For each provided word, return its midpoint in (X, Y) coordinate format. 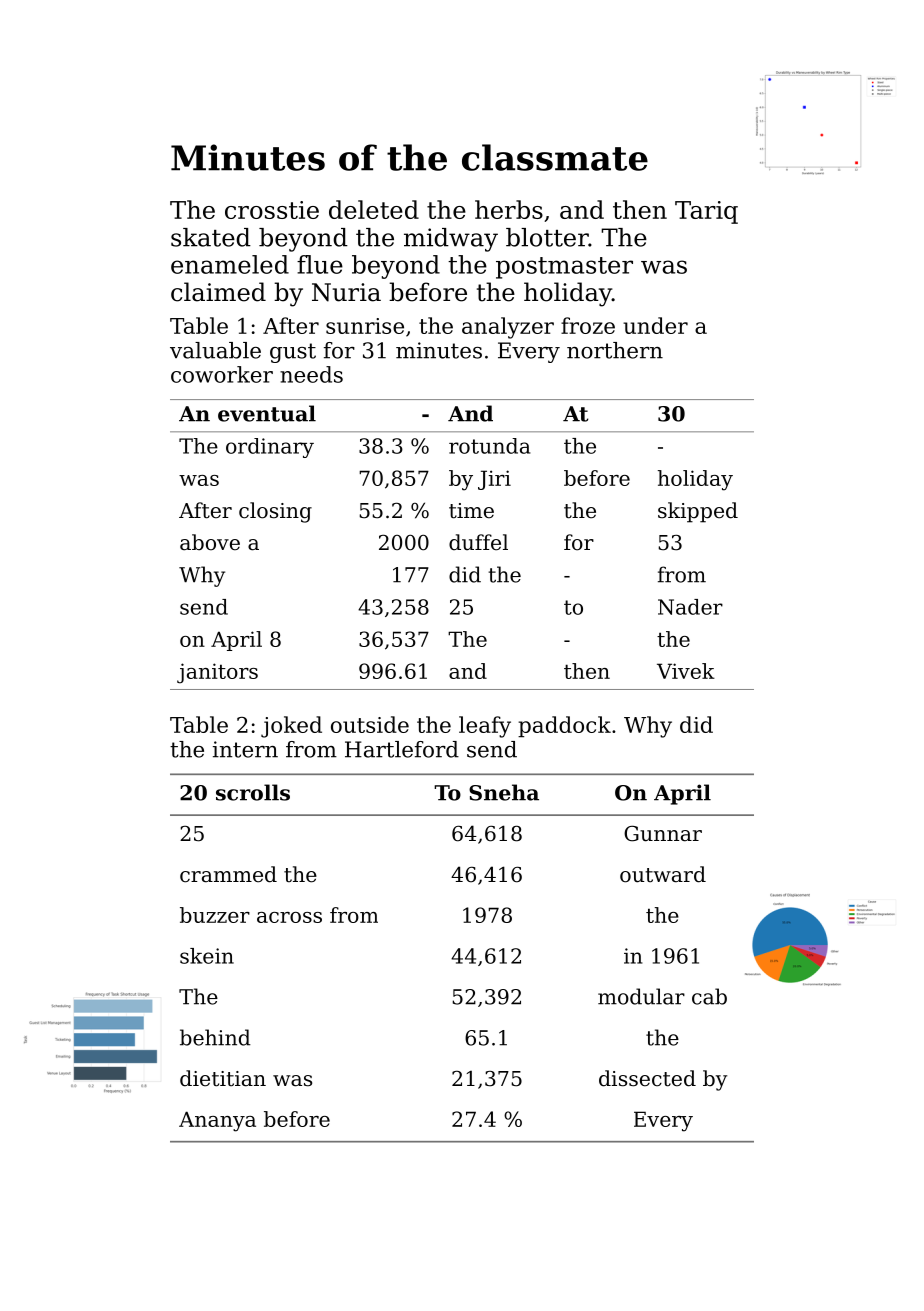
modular (641, 996)
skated (211, 237)
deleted (374, 209)
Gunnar (663, 833)
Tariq (706, 212)
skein (207, 956)
